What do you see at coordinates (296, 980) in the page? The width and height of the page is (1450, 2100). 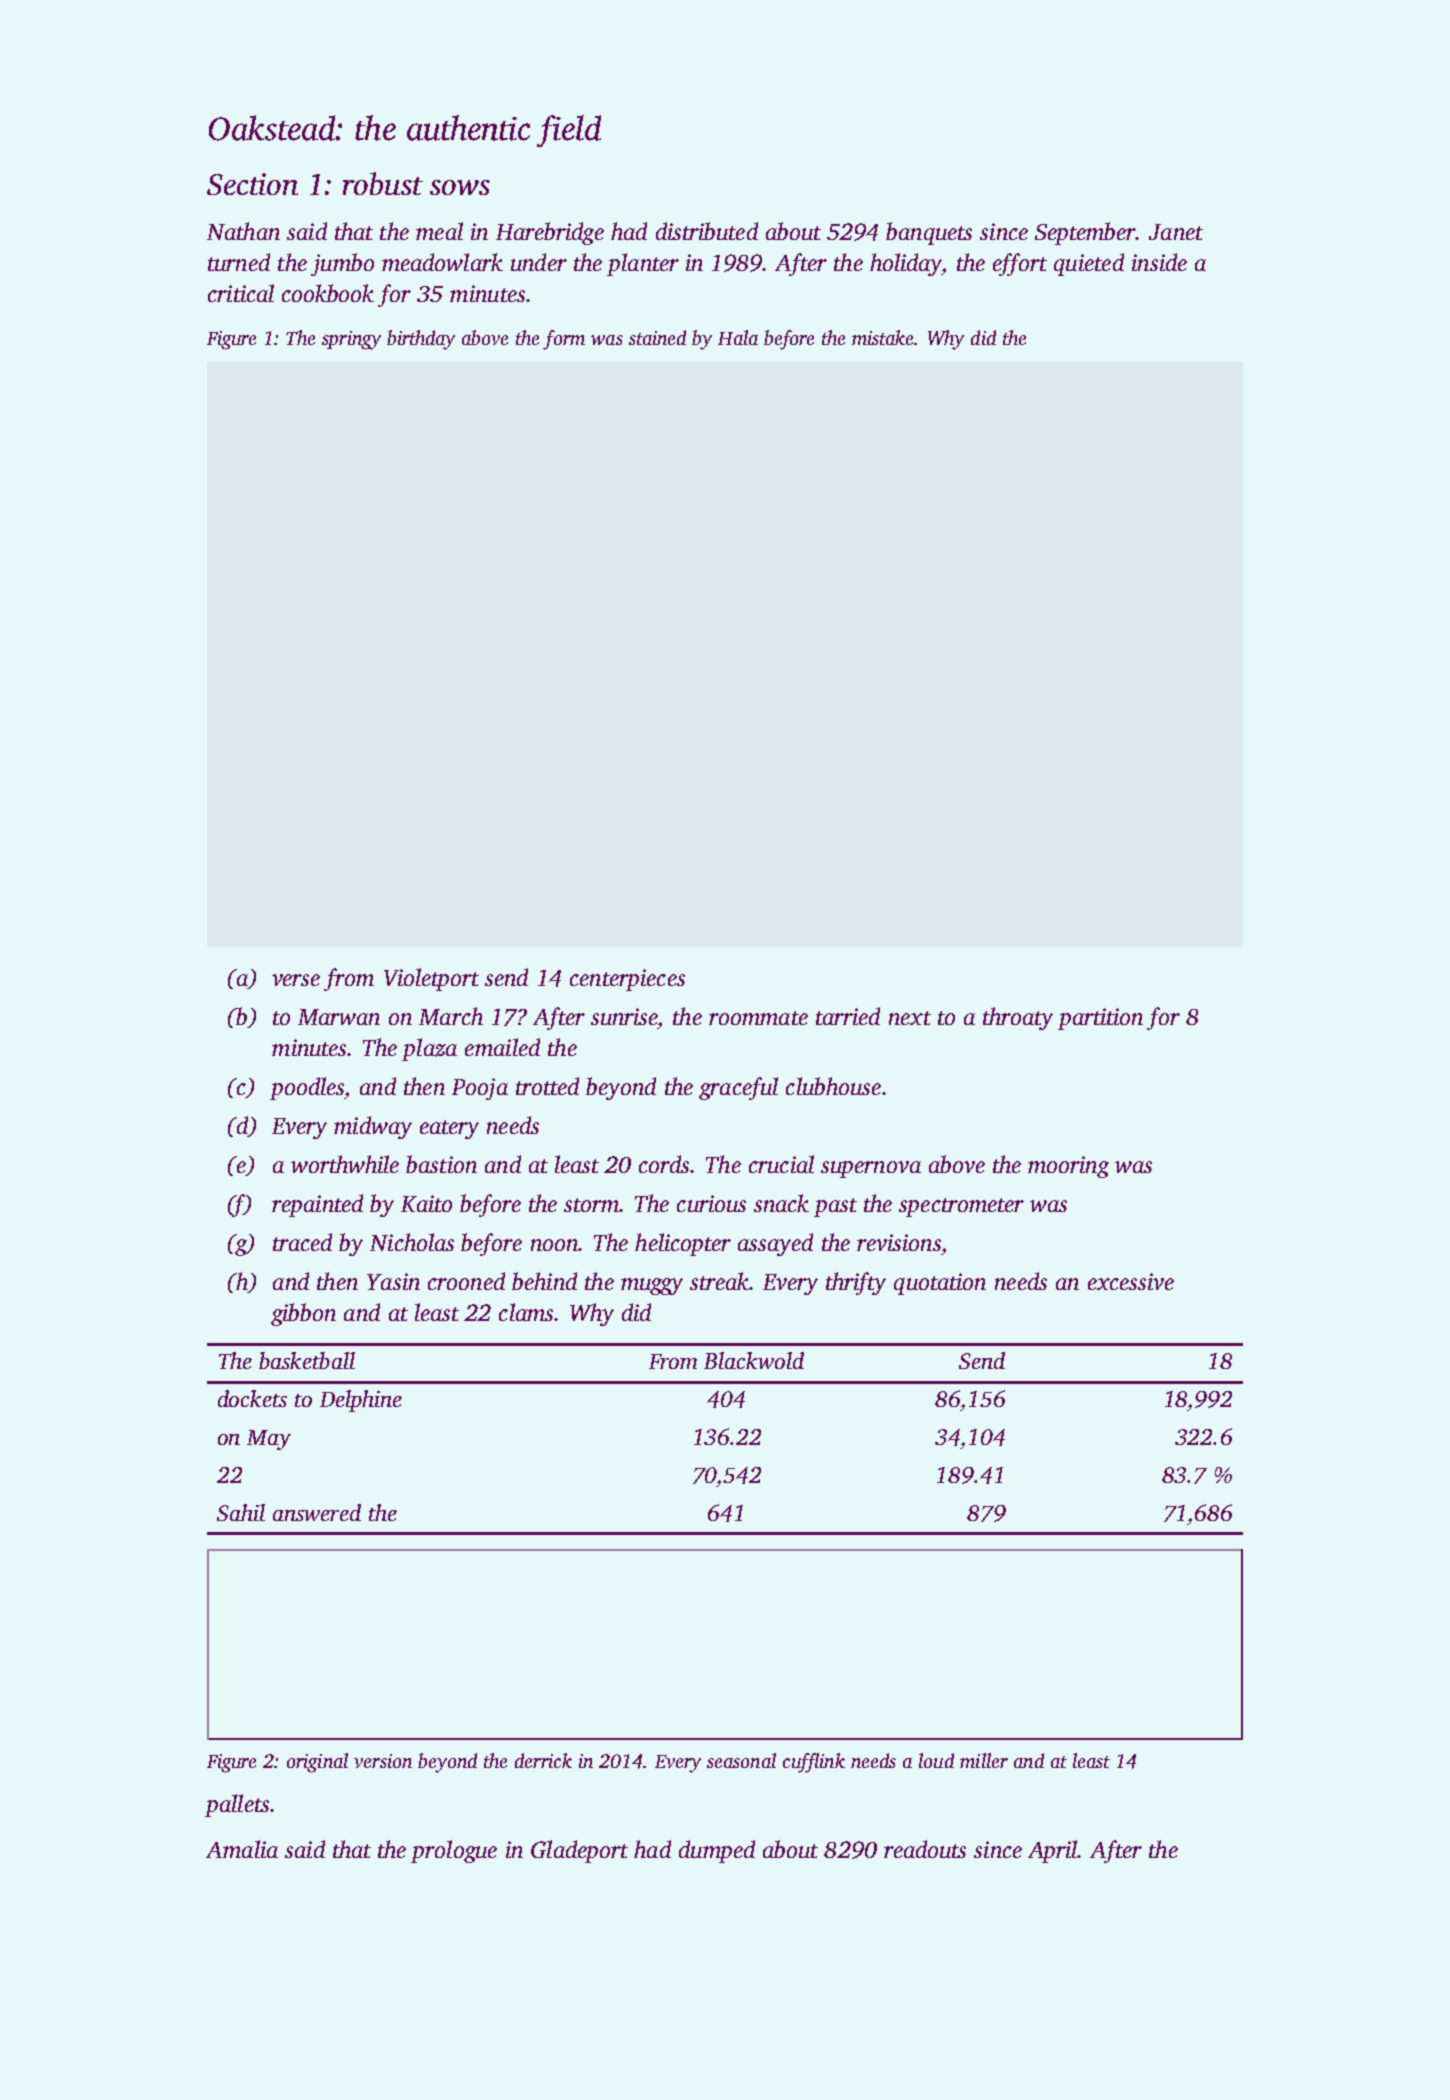 I see `verse` at bounding box center [296, 980].
